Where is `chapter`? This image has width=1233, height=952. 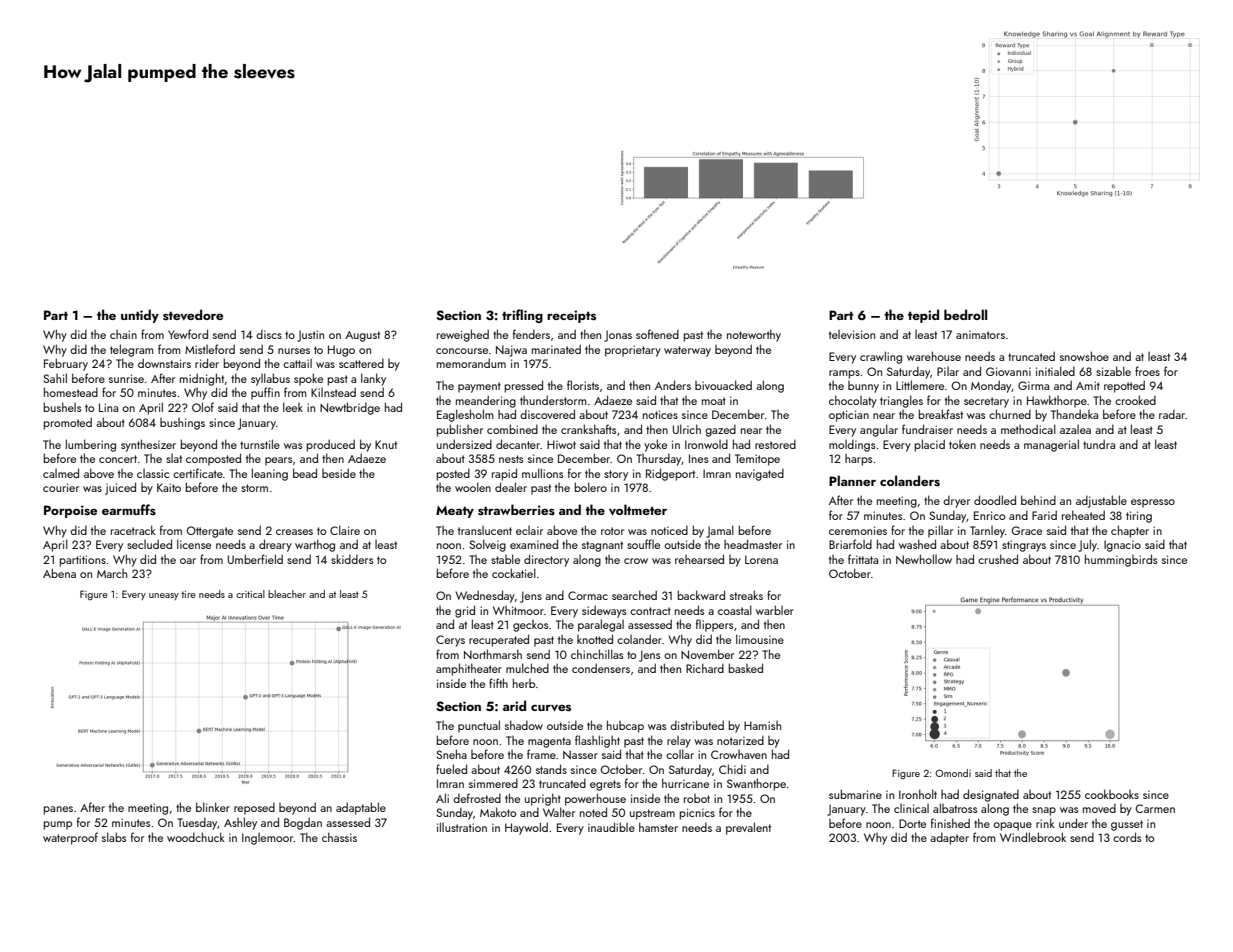
chapter is located at coordinates (1130, 531).
